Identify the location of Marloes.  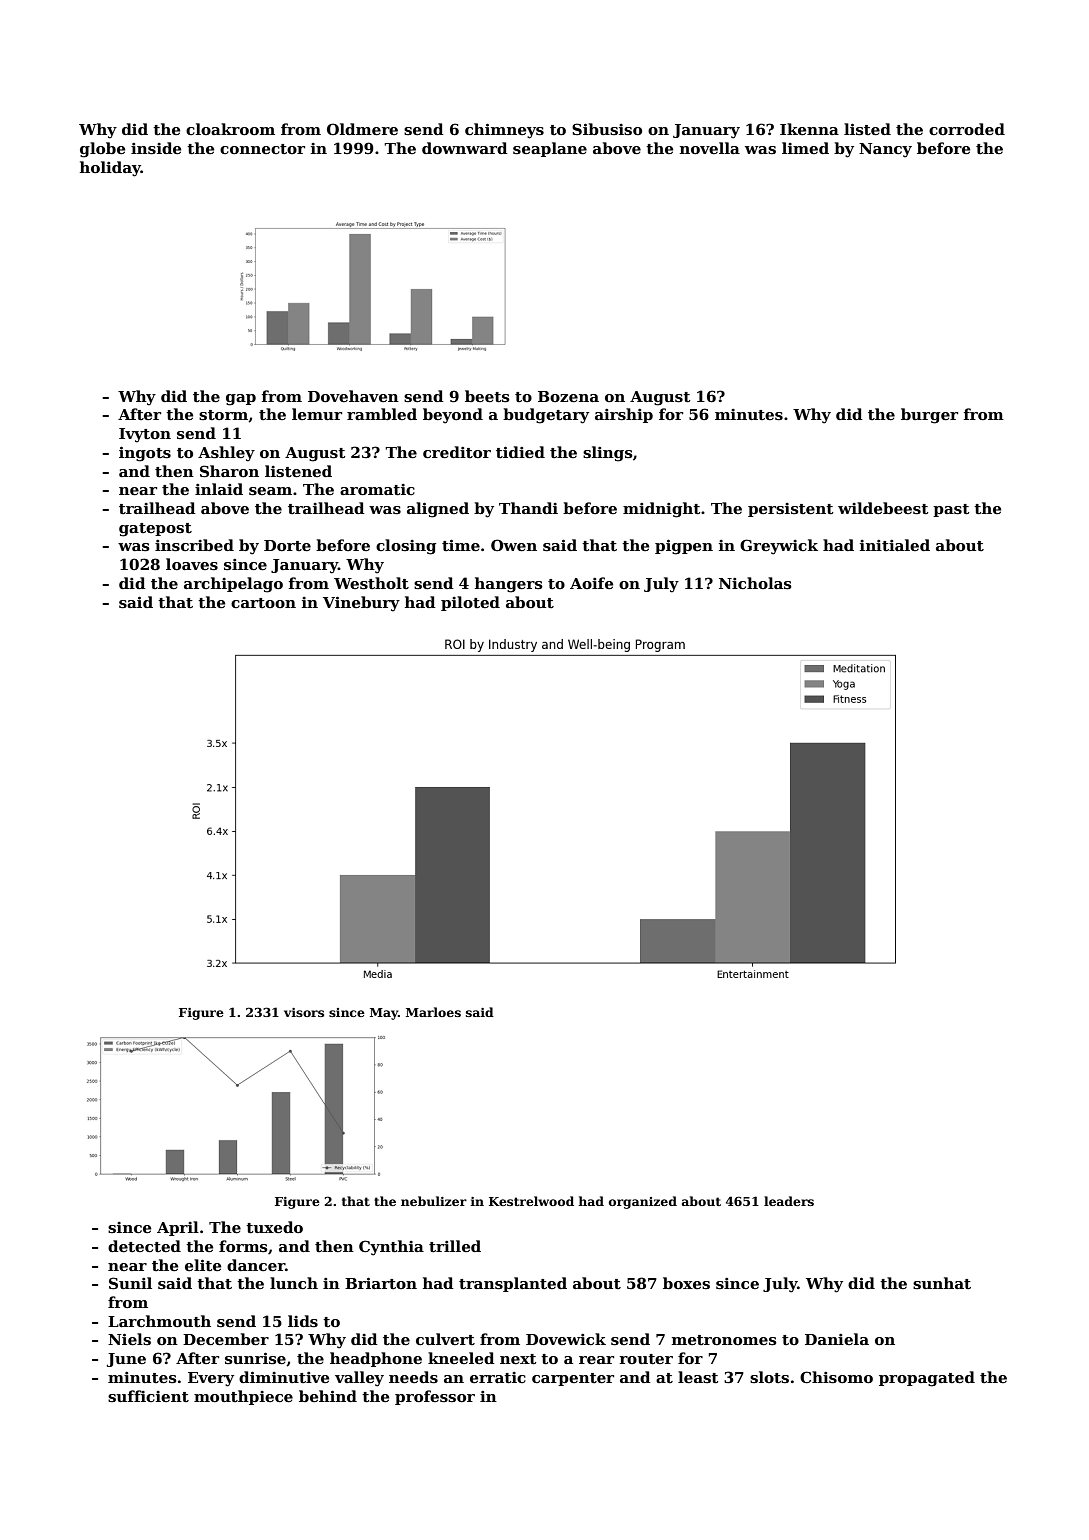
(433, 1012).
